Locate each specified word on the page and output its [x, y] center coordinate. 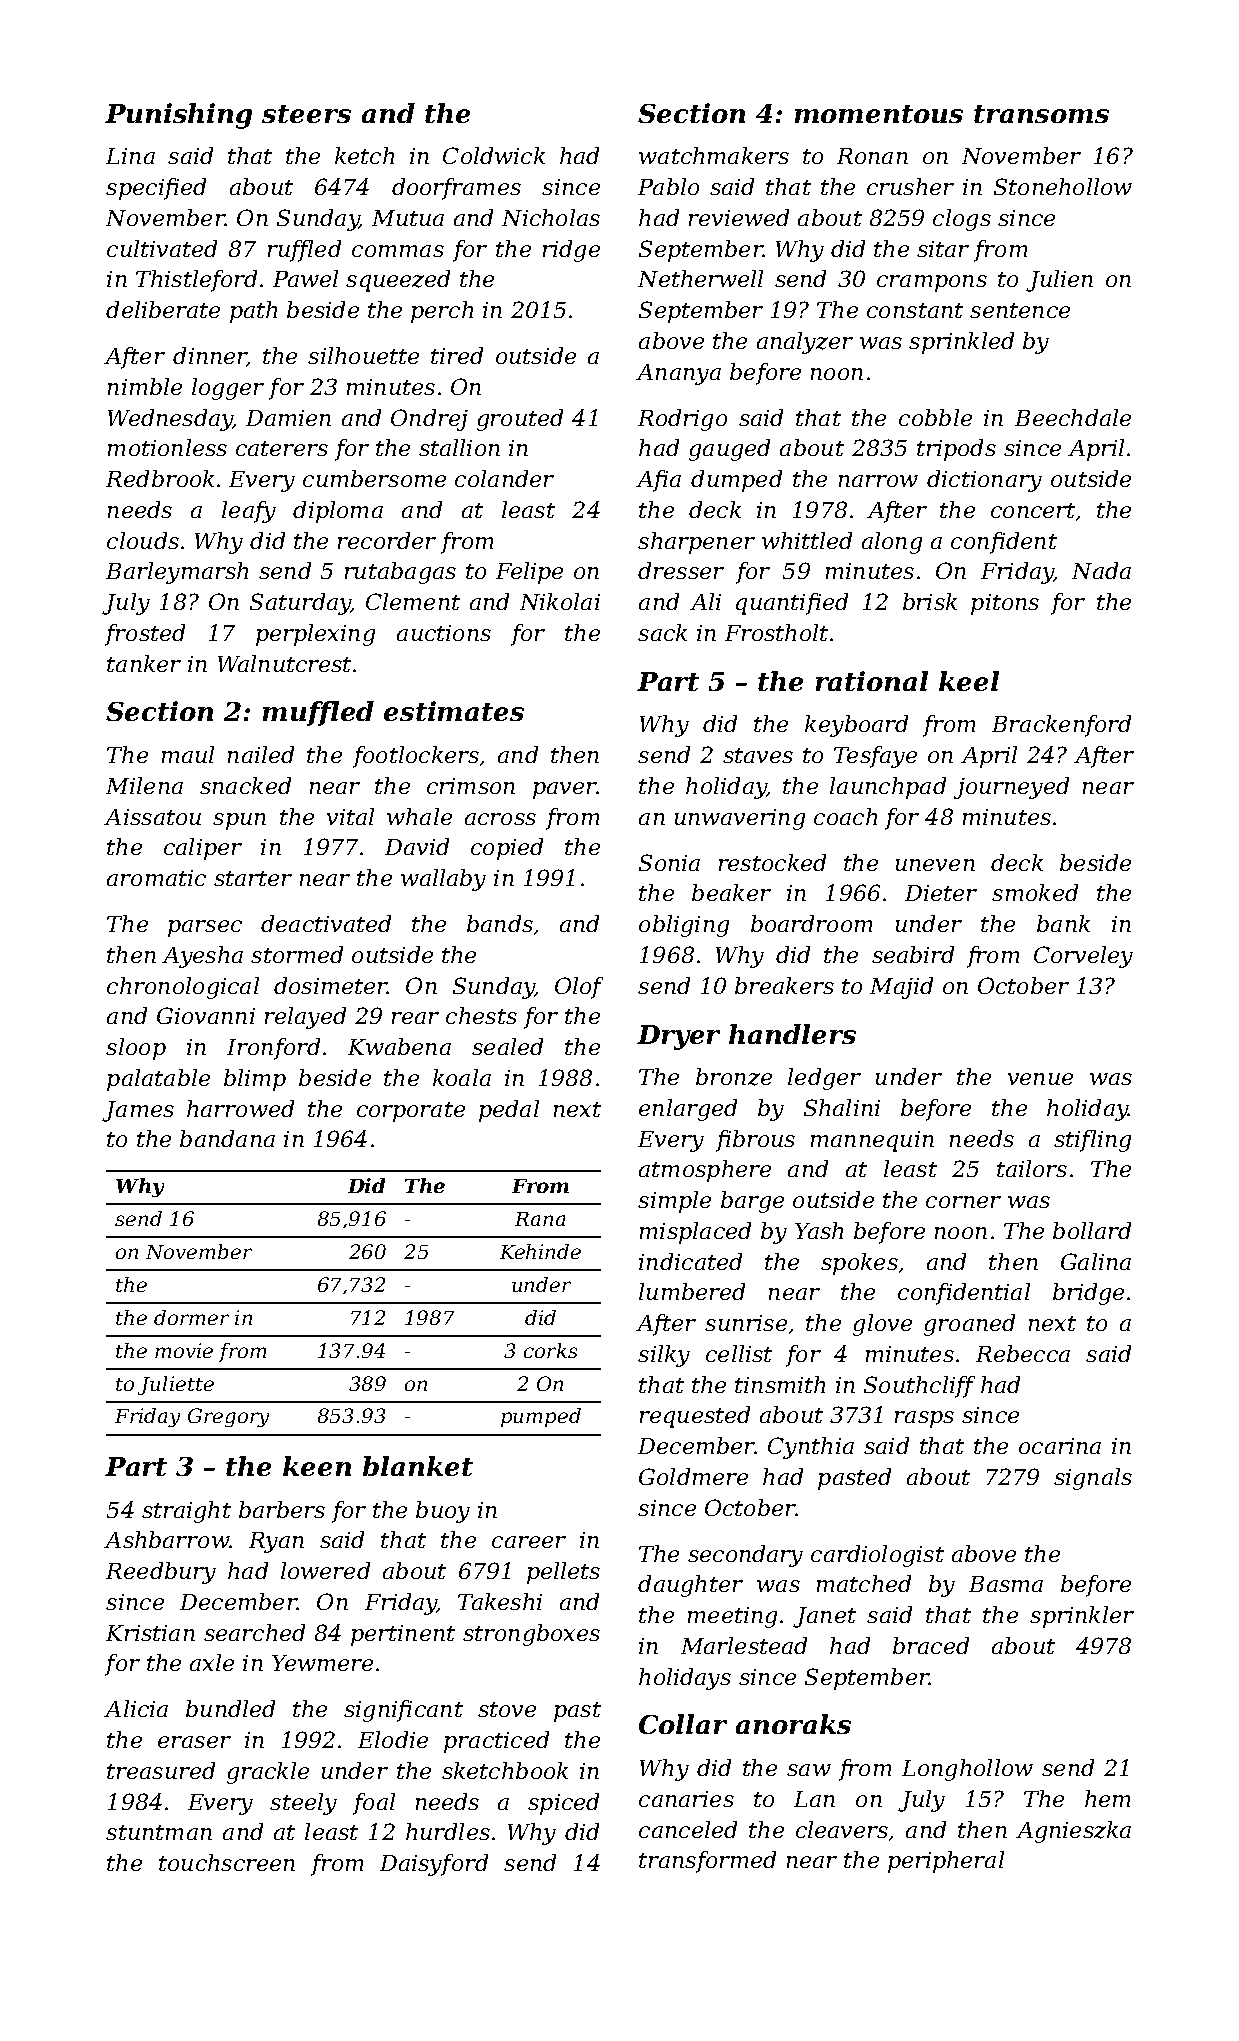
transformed [707, 1862]
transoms [1041, 114]
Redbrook [160, 478]
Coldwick [494, 155]
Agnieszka [1073, 1832]
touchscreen [227, 1862]
